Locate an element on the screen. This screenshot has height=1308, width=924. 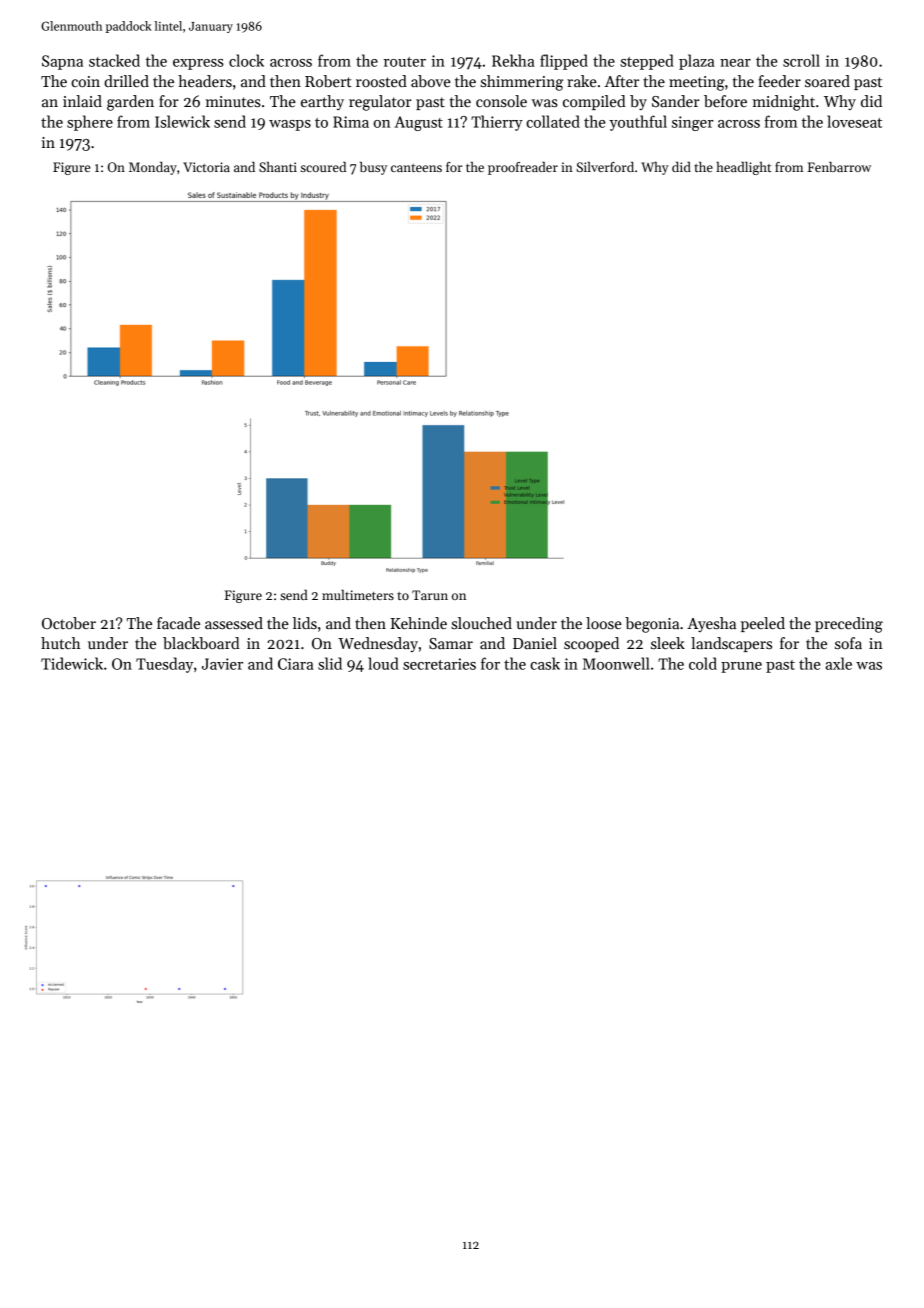
peeled is located at coordinates (763, 624).
